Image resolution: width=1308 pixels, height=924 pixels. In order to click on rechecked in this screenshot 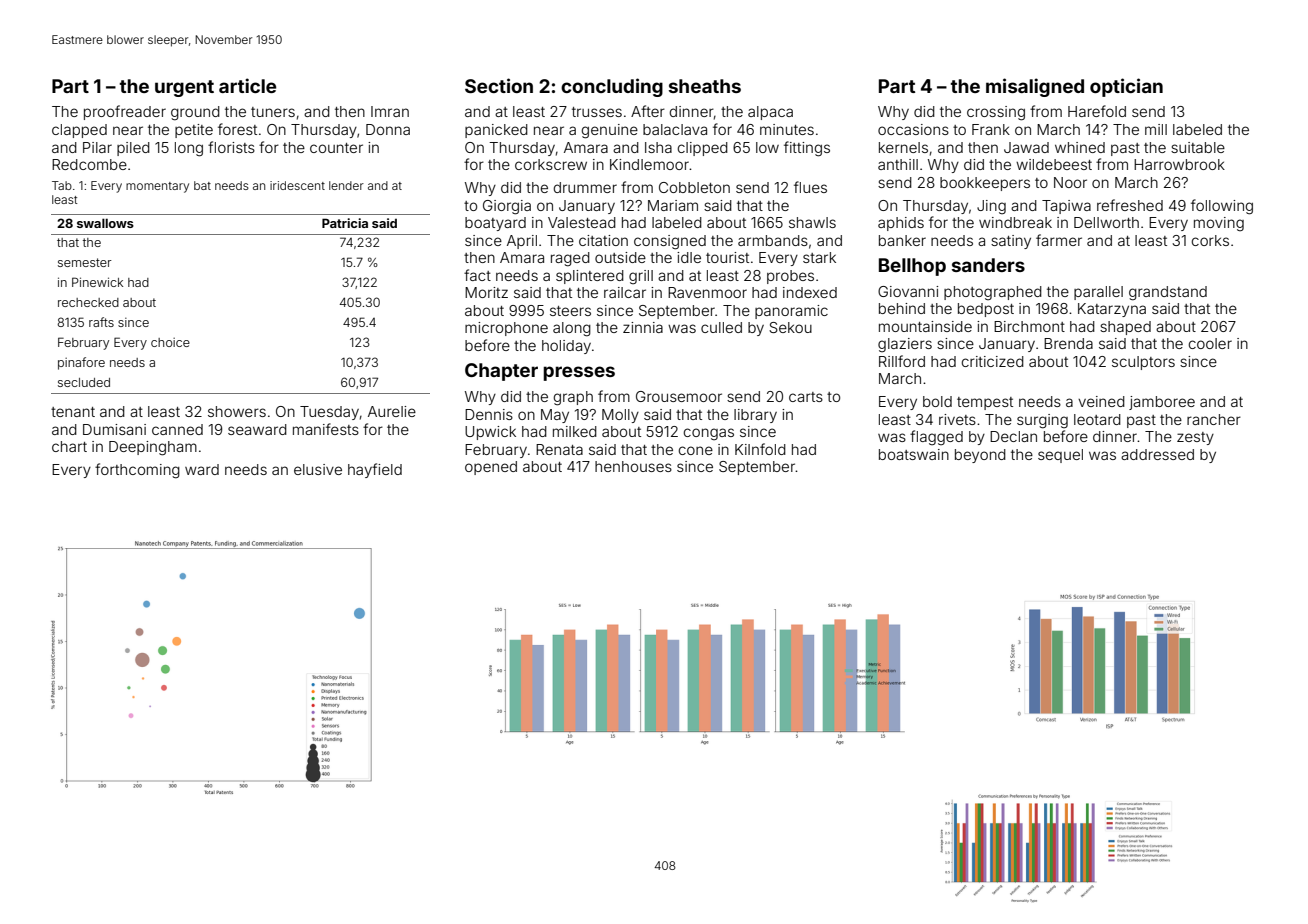, I will do `click(88, 302)`.
